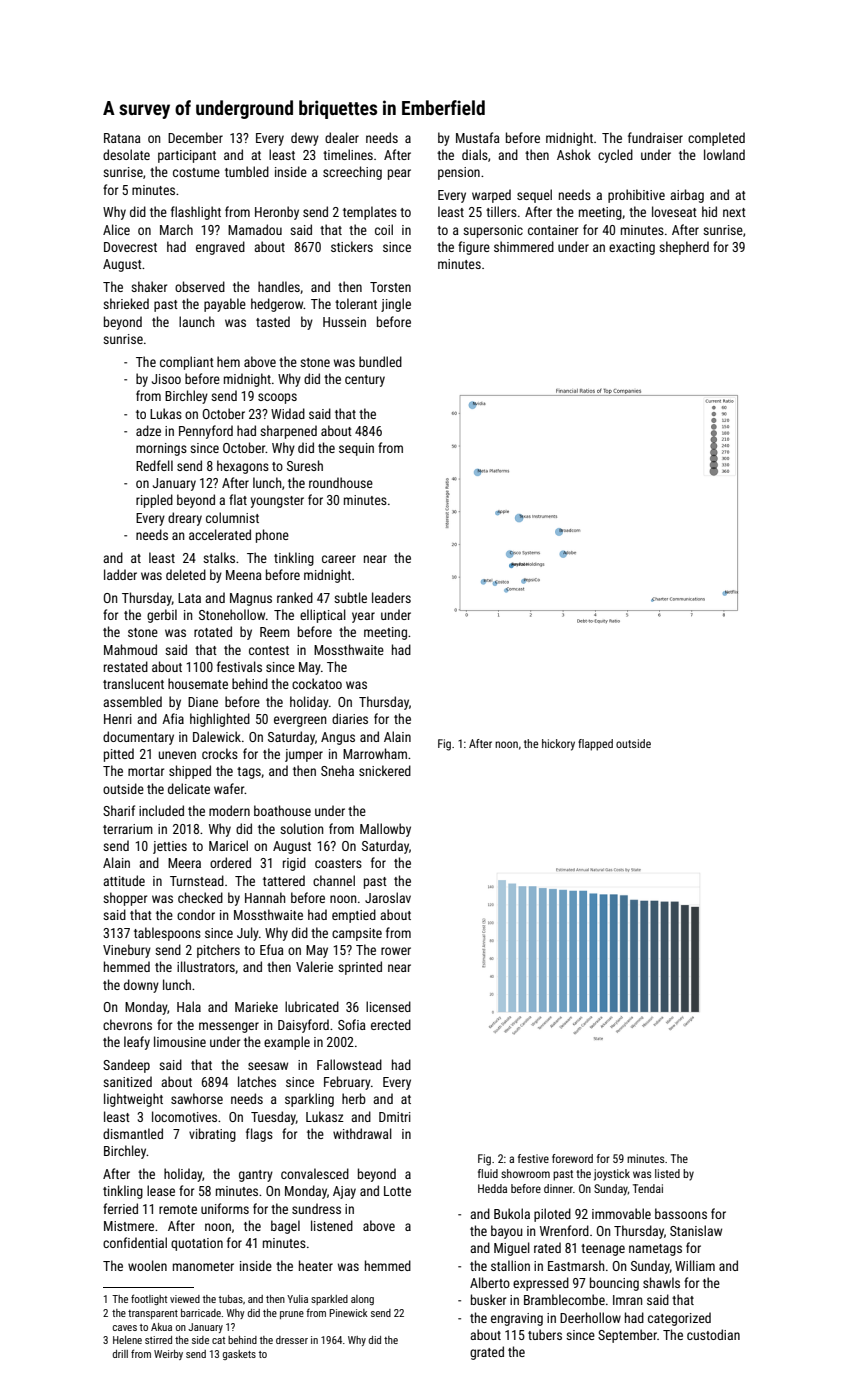  I want to click on bundled, so click(380, 361).
